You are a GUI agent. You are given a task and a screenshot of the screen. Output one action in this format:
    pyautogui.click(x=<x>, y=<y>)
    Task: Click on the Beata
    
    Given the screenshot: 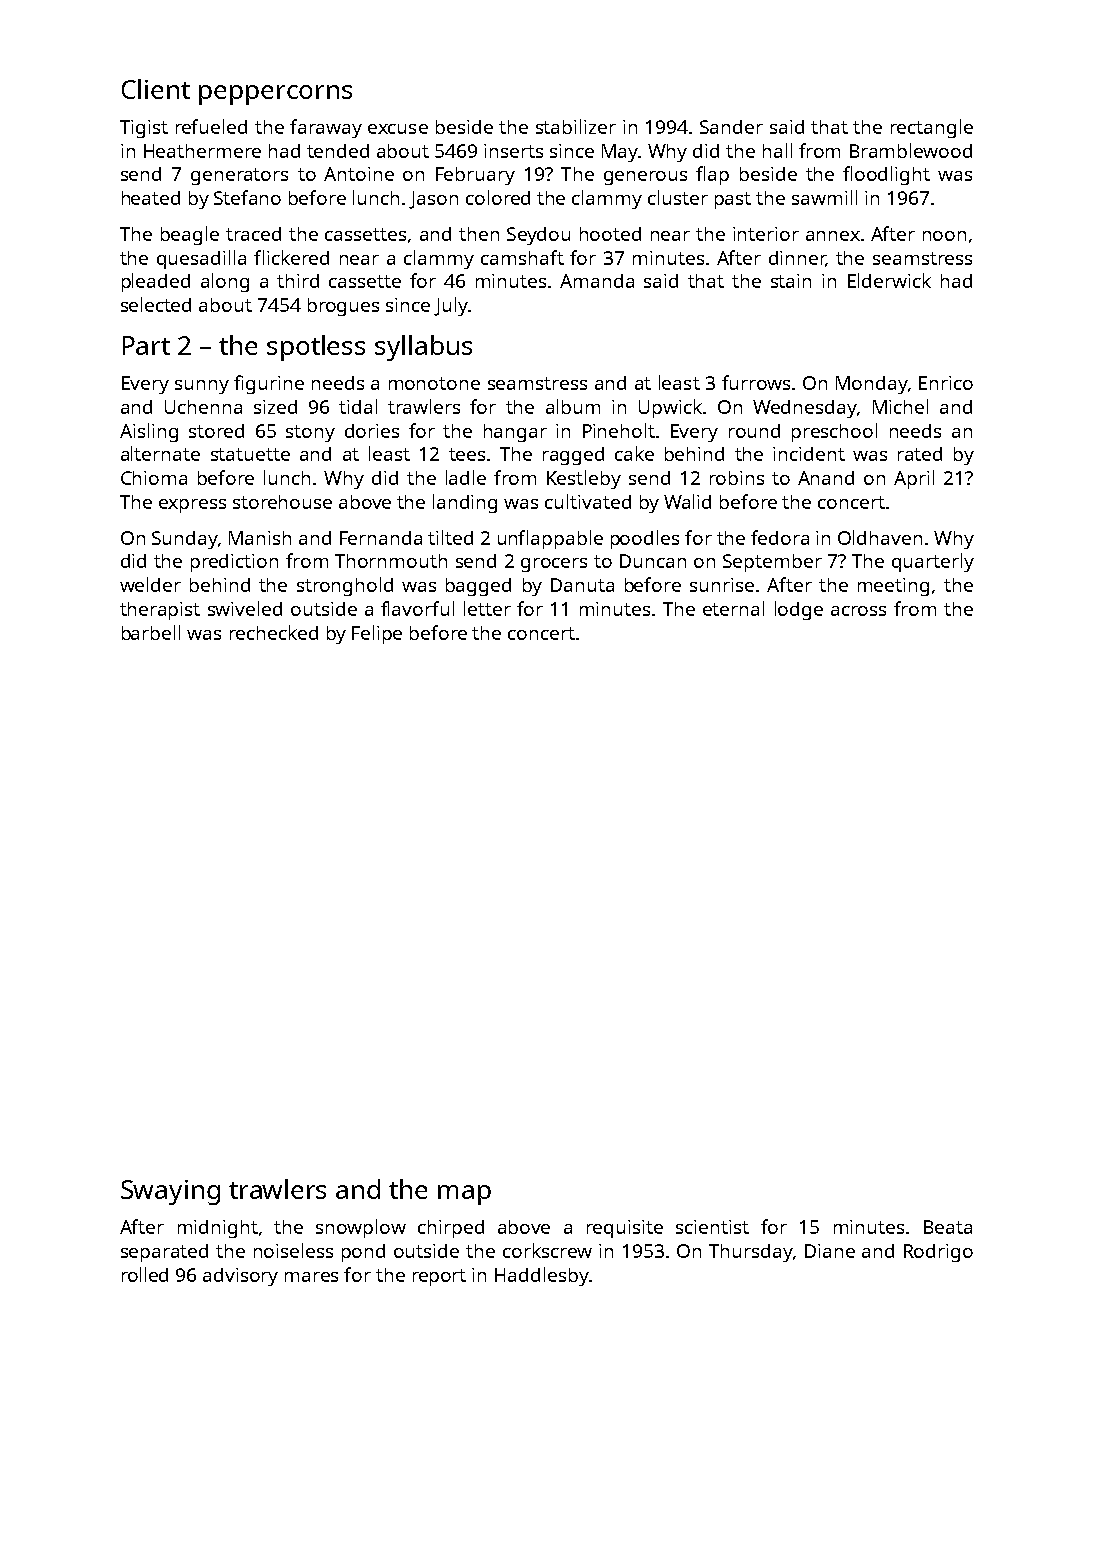 What is the action you would take?
    pyautogui.click(x=948, y=1227)
